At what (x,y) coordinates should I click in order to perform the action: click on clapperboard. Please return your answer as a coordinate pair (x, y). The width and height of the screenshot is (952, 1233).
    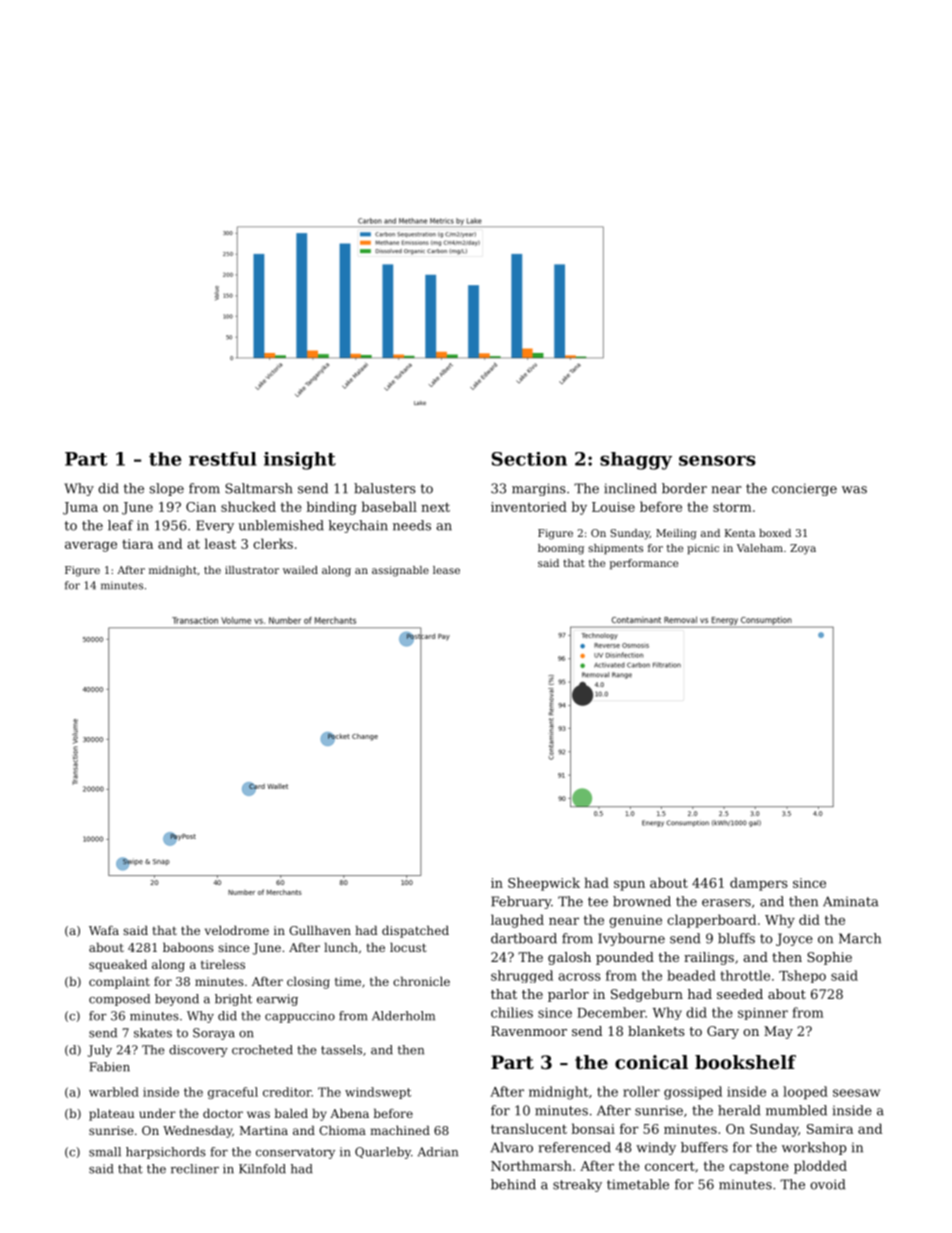
    Looking at the image, I should click on (711, 921).
